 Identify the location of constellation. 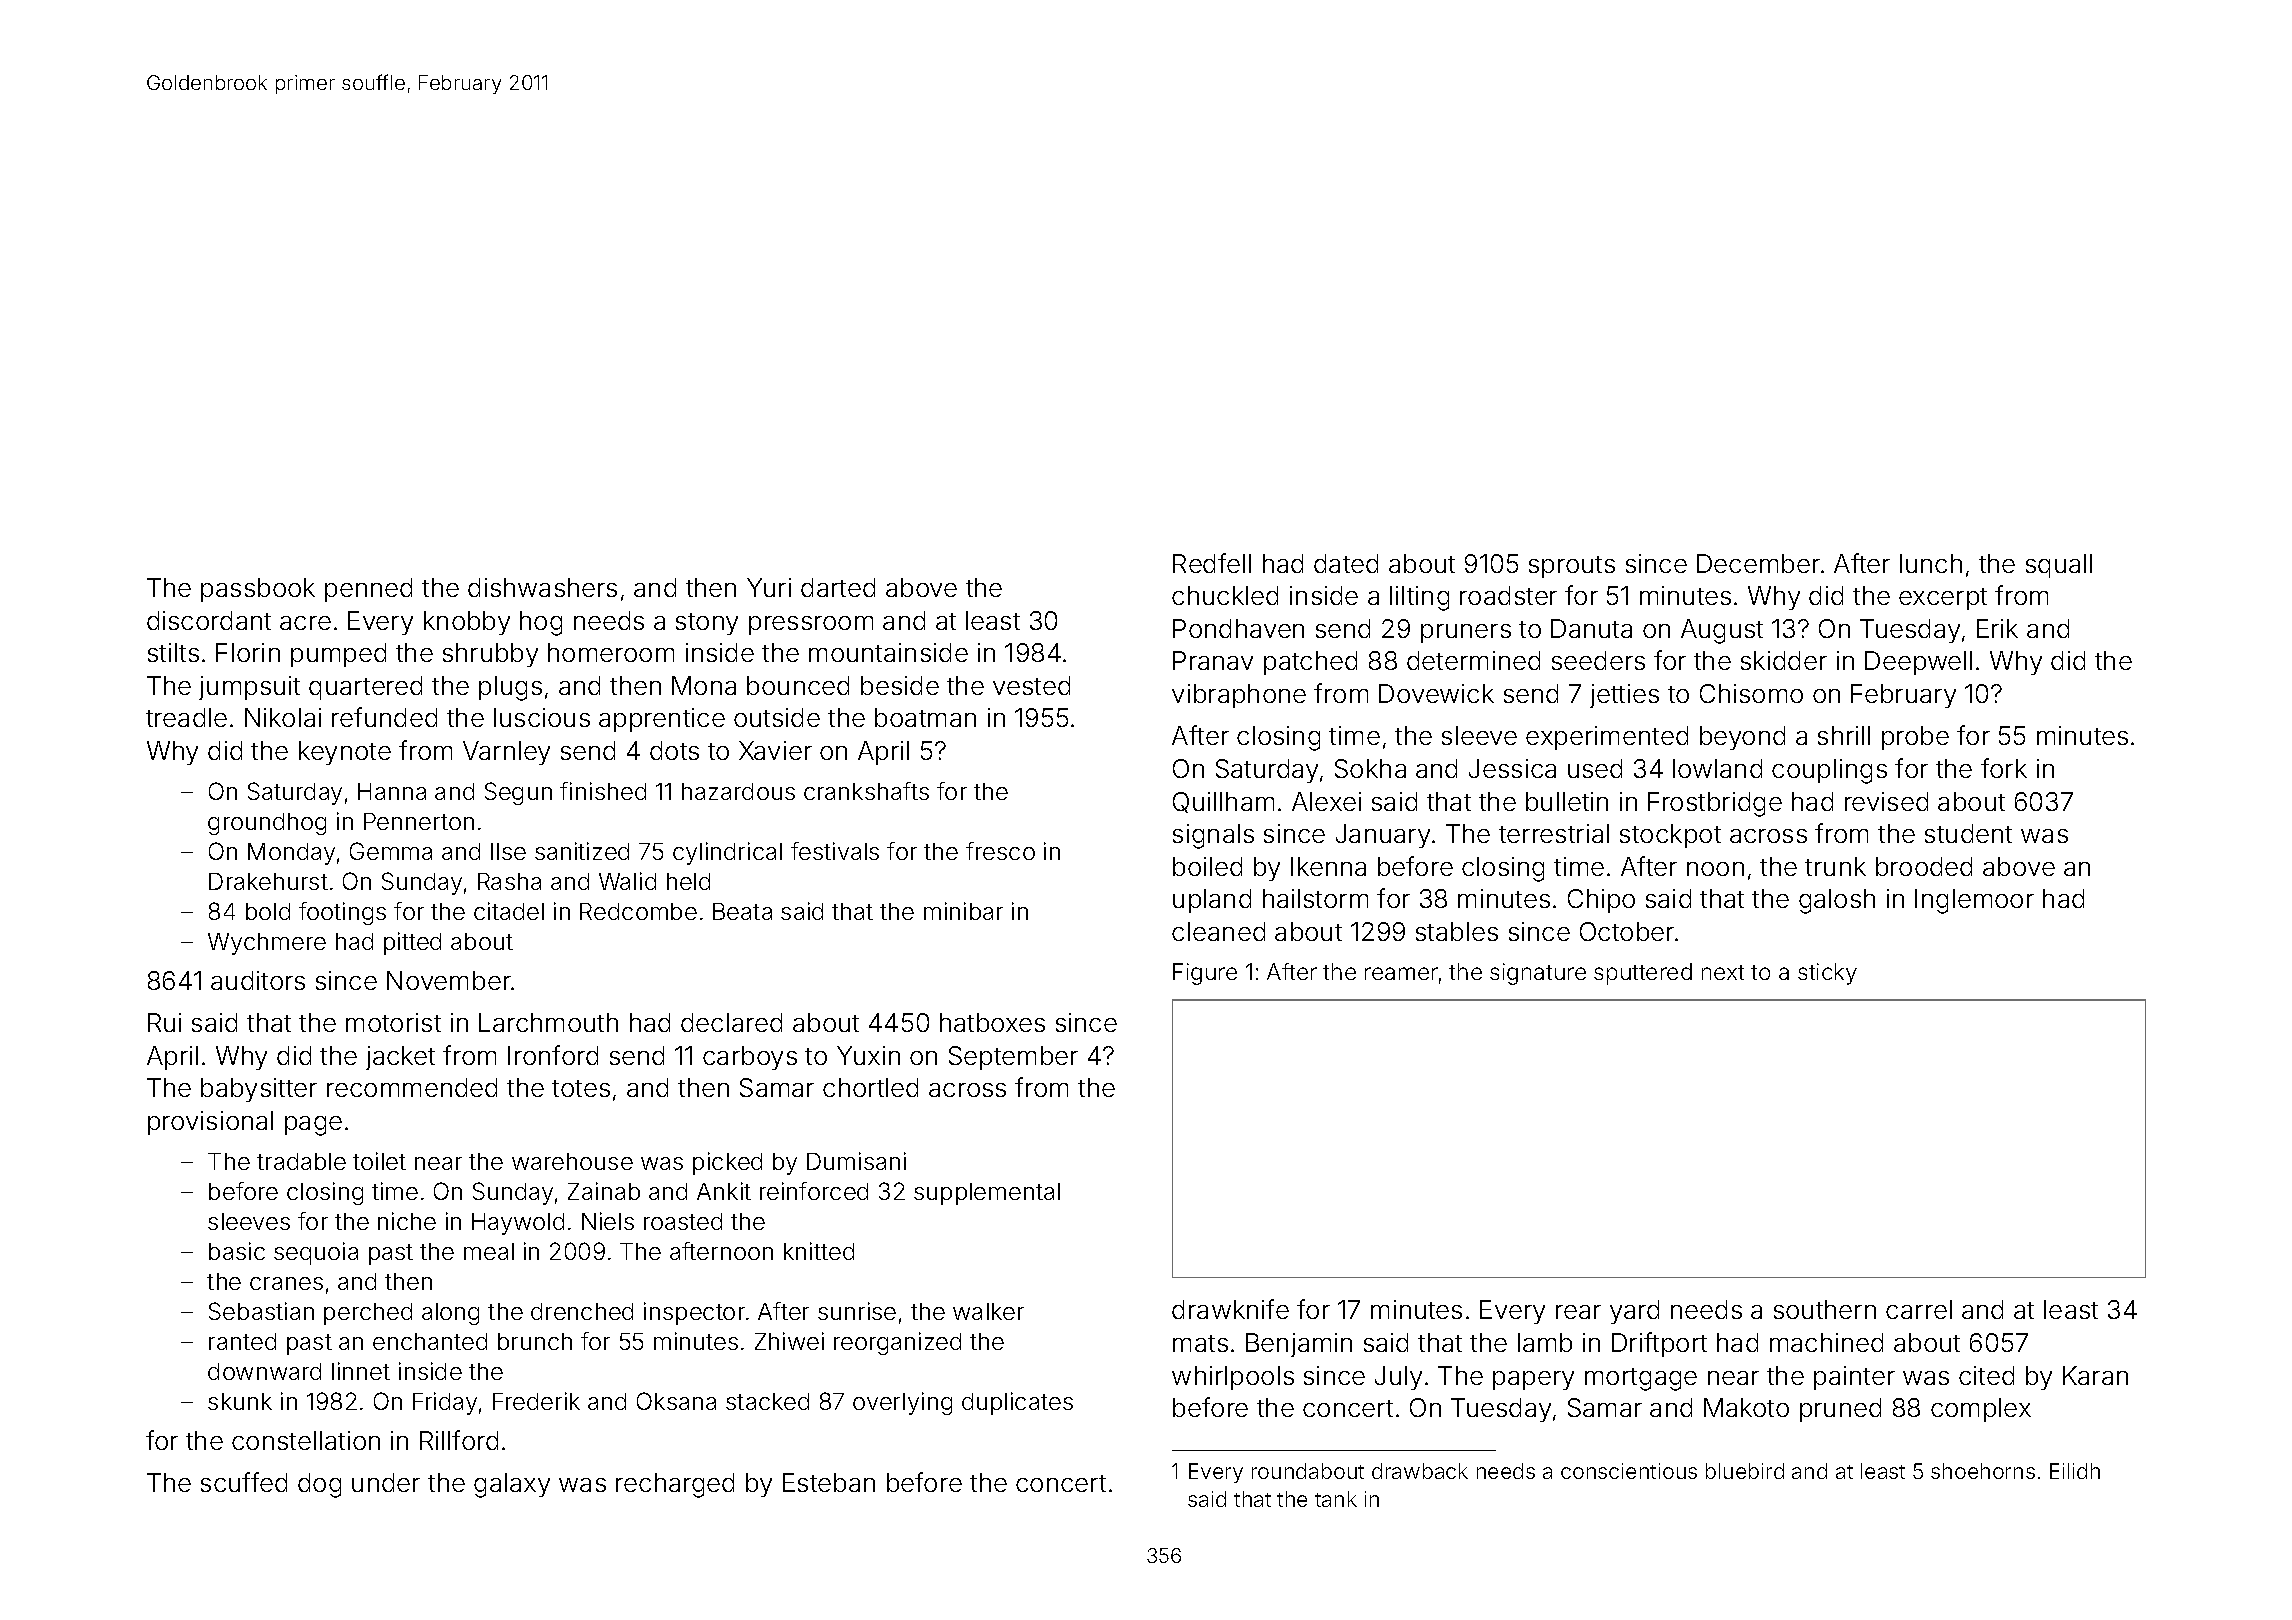
(306, 1440).
